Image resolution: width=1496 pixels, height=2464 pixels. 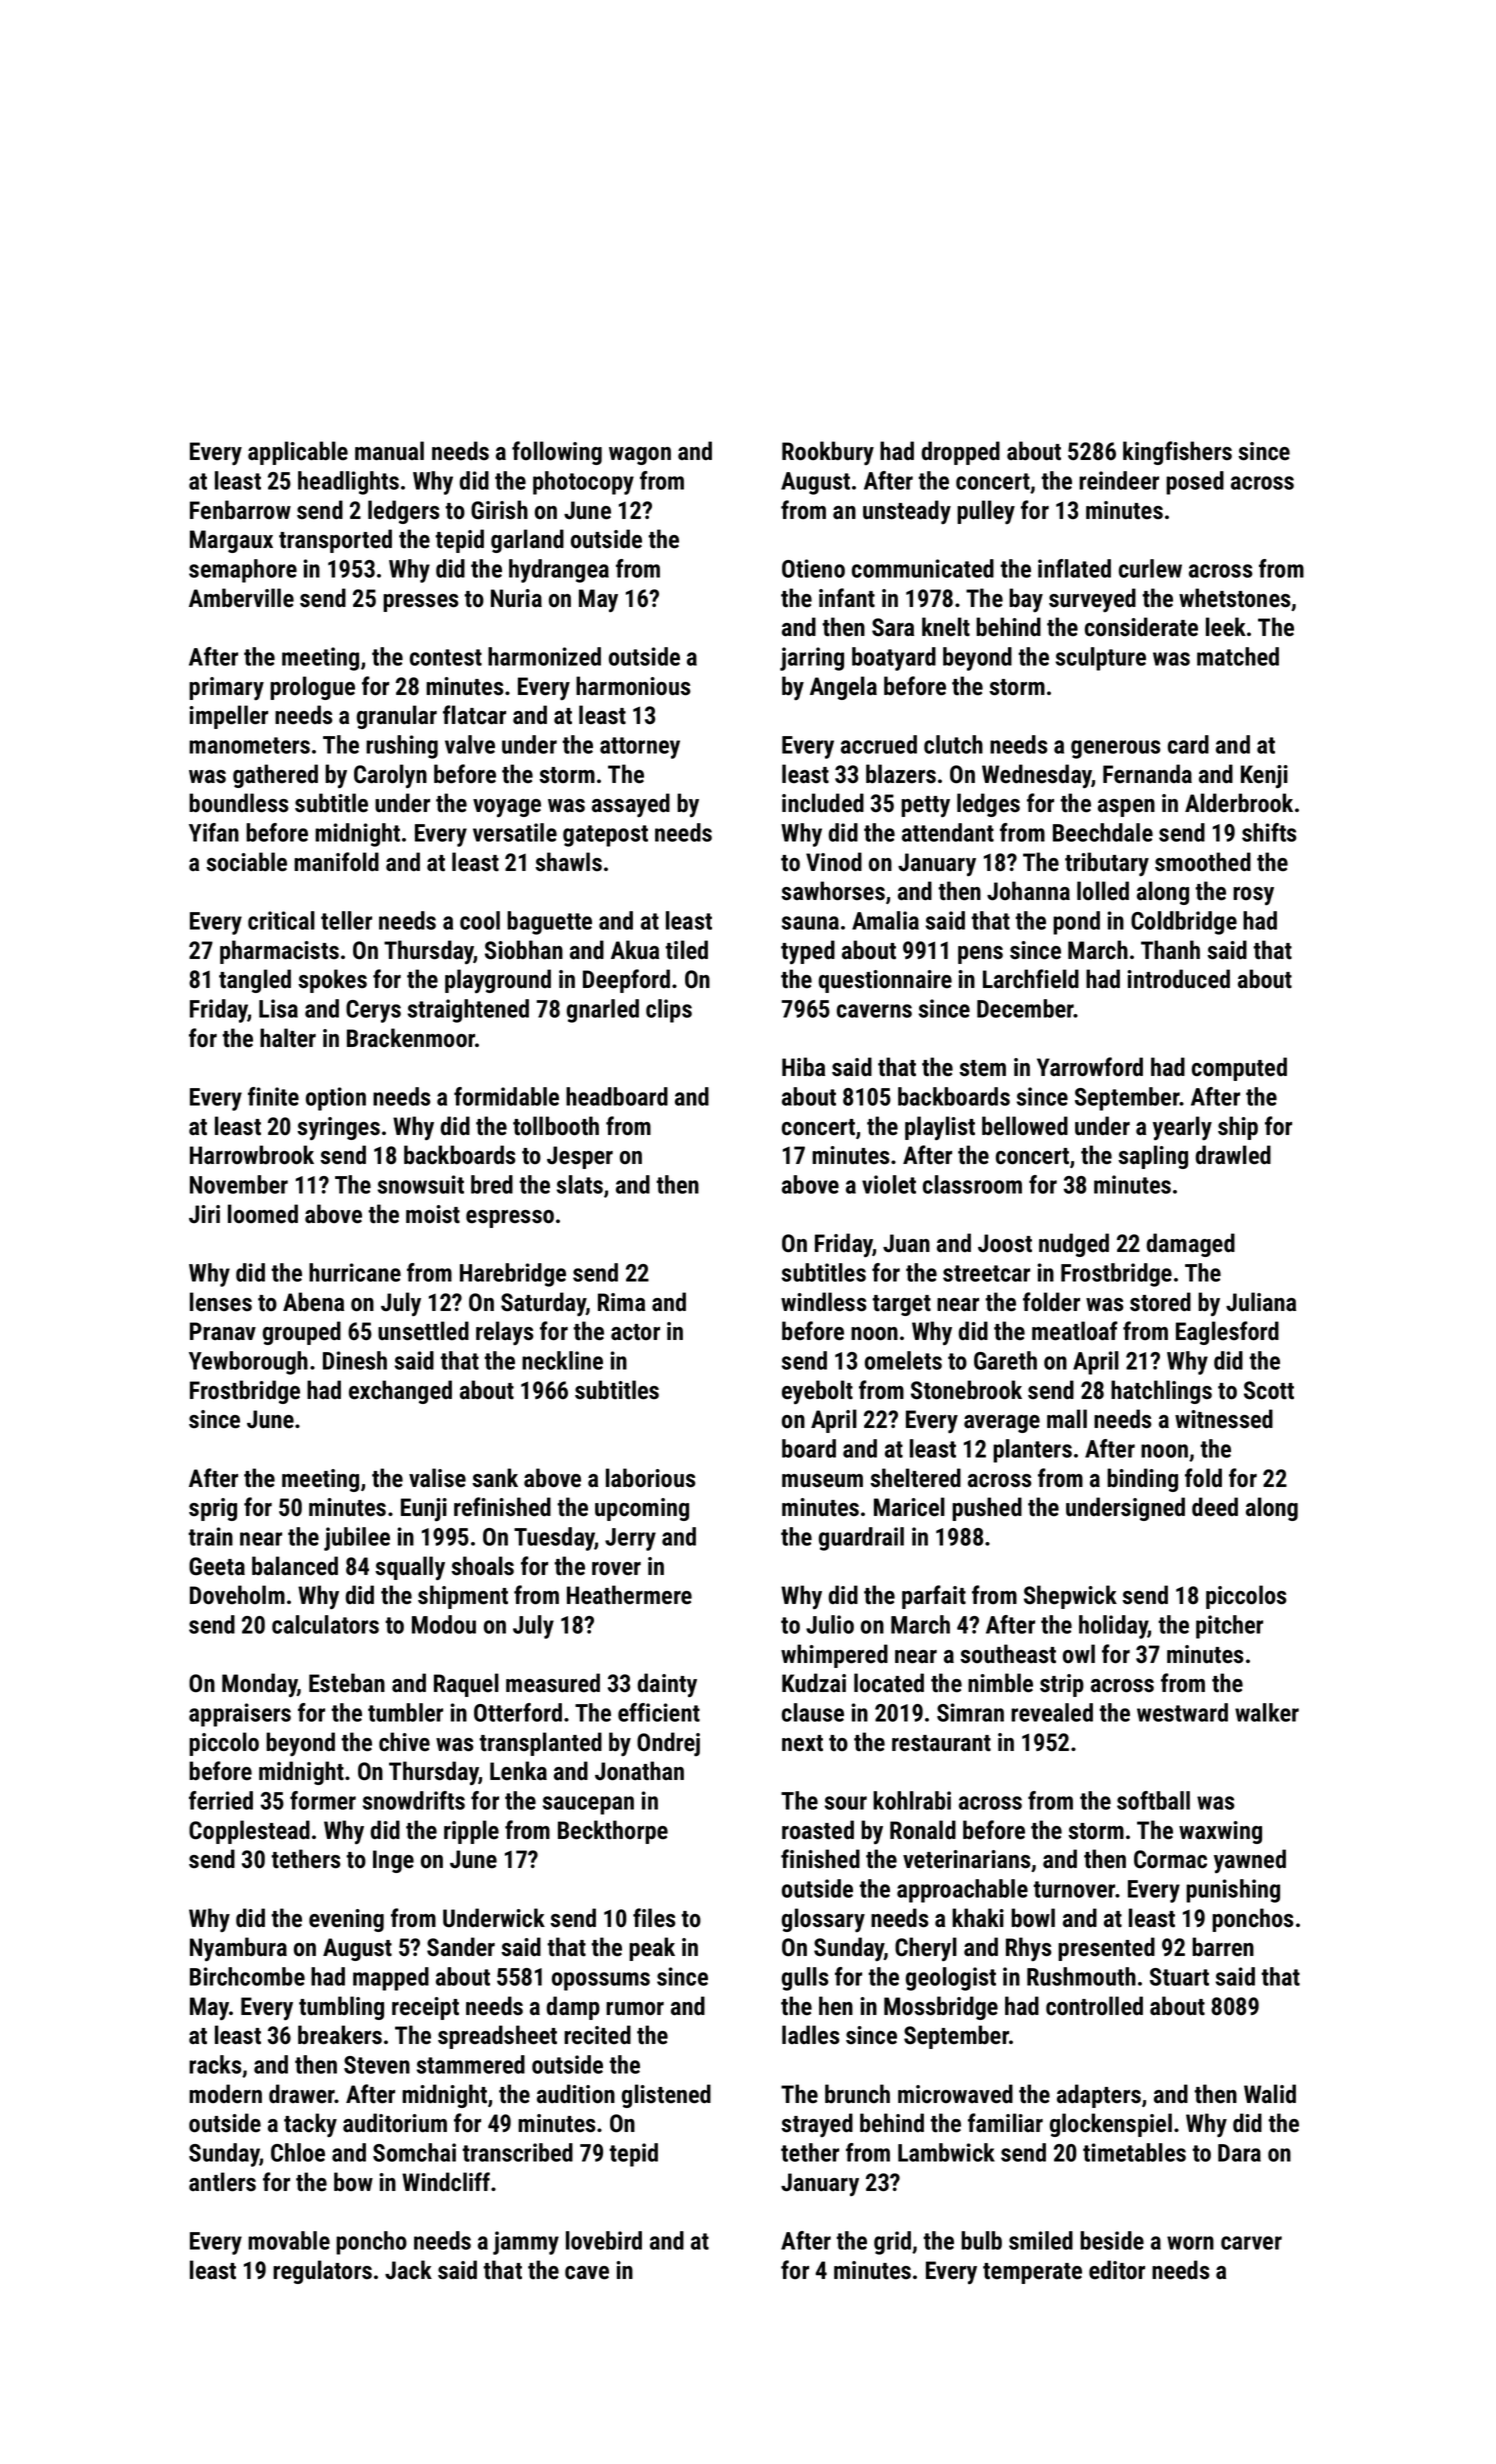 I want to click on damaged, so click(x=1191, y=1245).
